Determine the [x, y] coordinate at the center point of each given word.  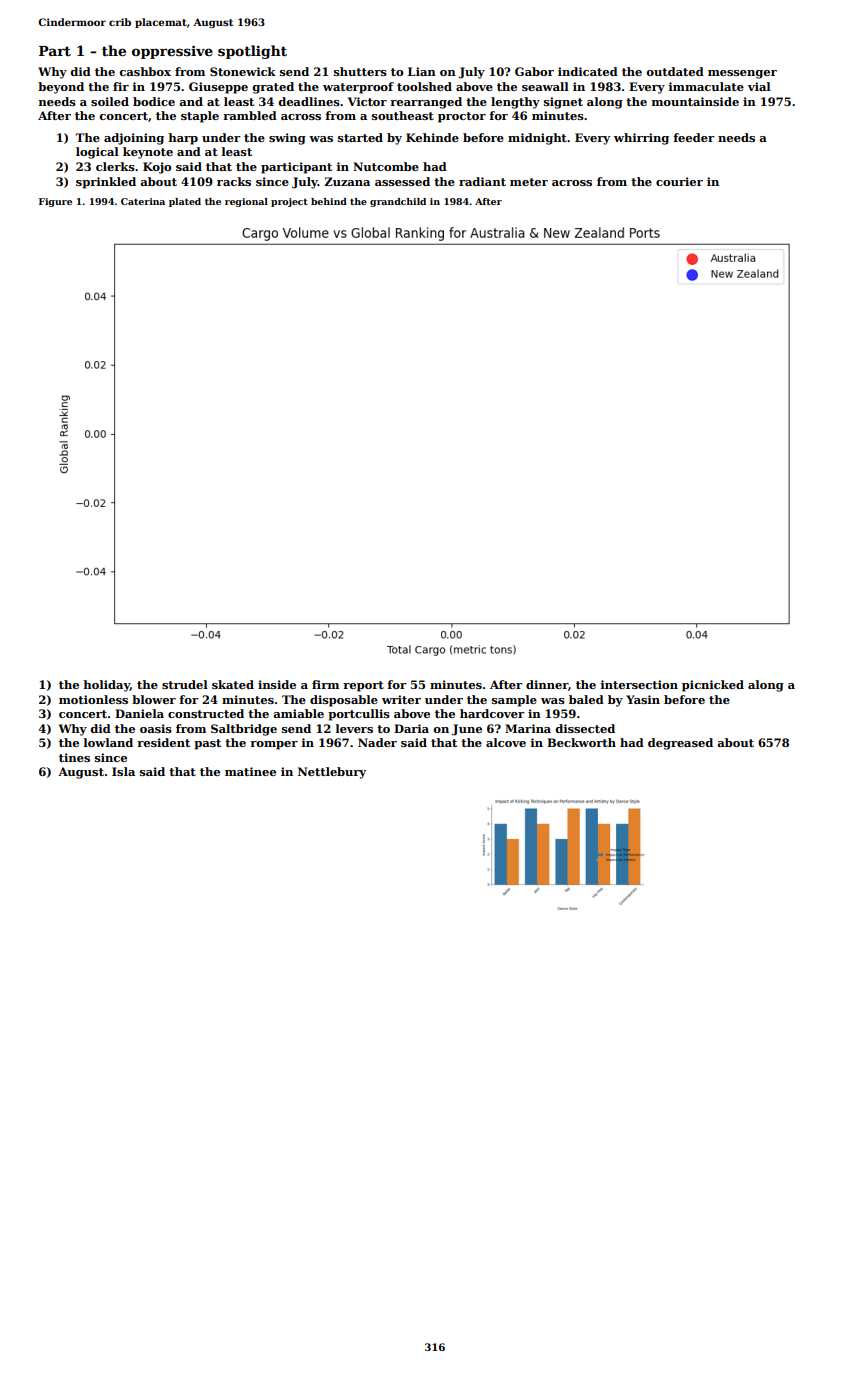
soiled [110, 101]
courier [679, 181]
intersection [639, 684]
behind [329, 201]
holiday [106, 686]
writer [401, 699]
